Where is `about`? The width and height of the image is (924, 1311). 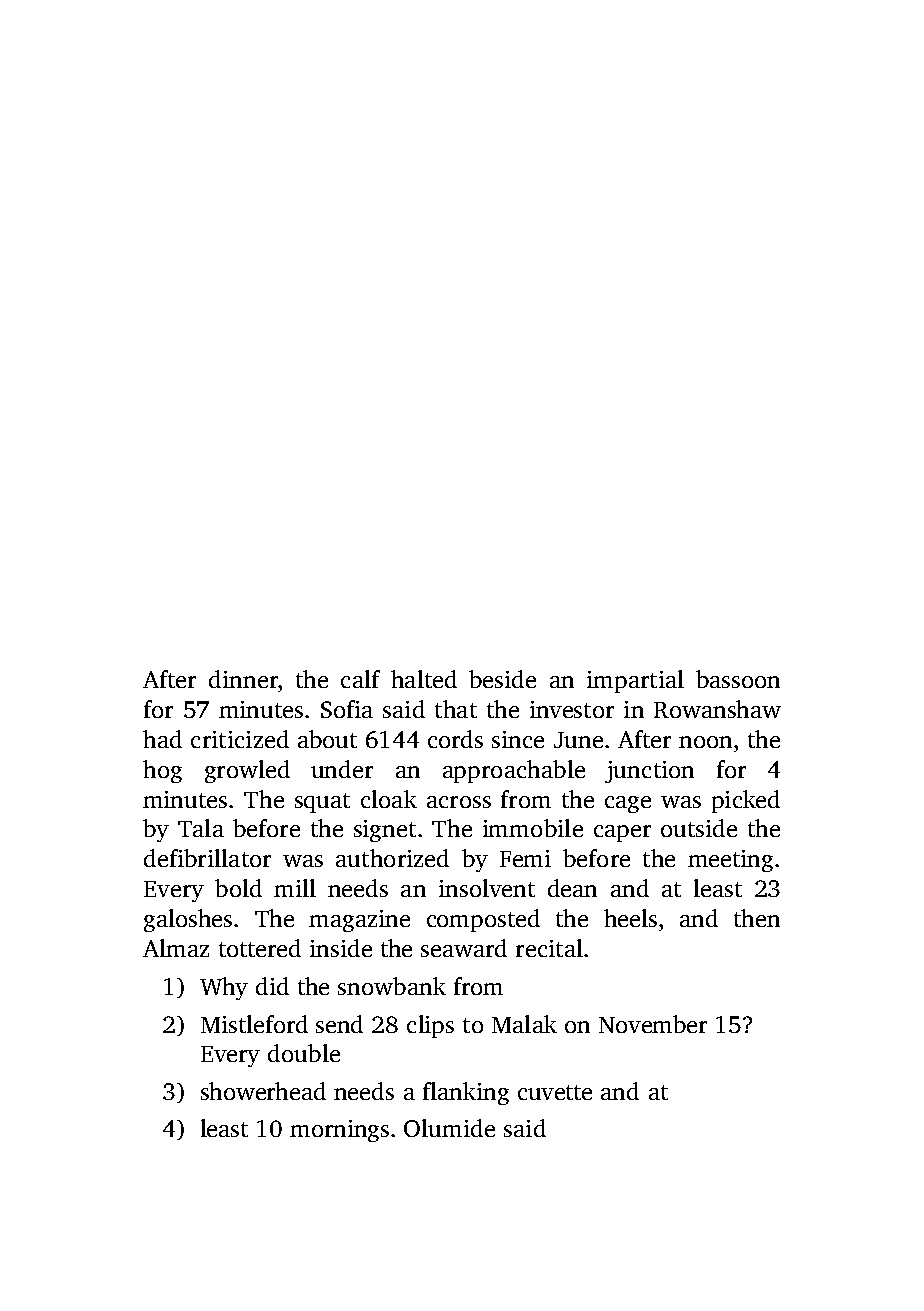 about is located at coordinates (327, 739).
